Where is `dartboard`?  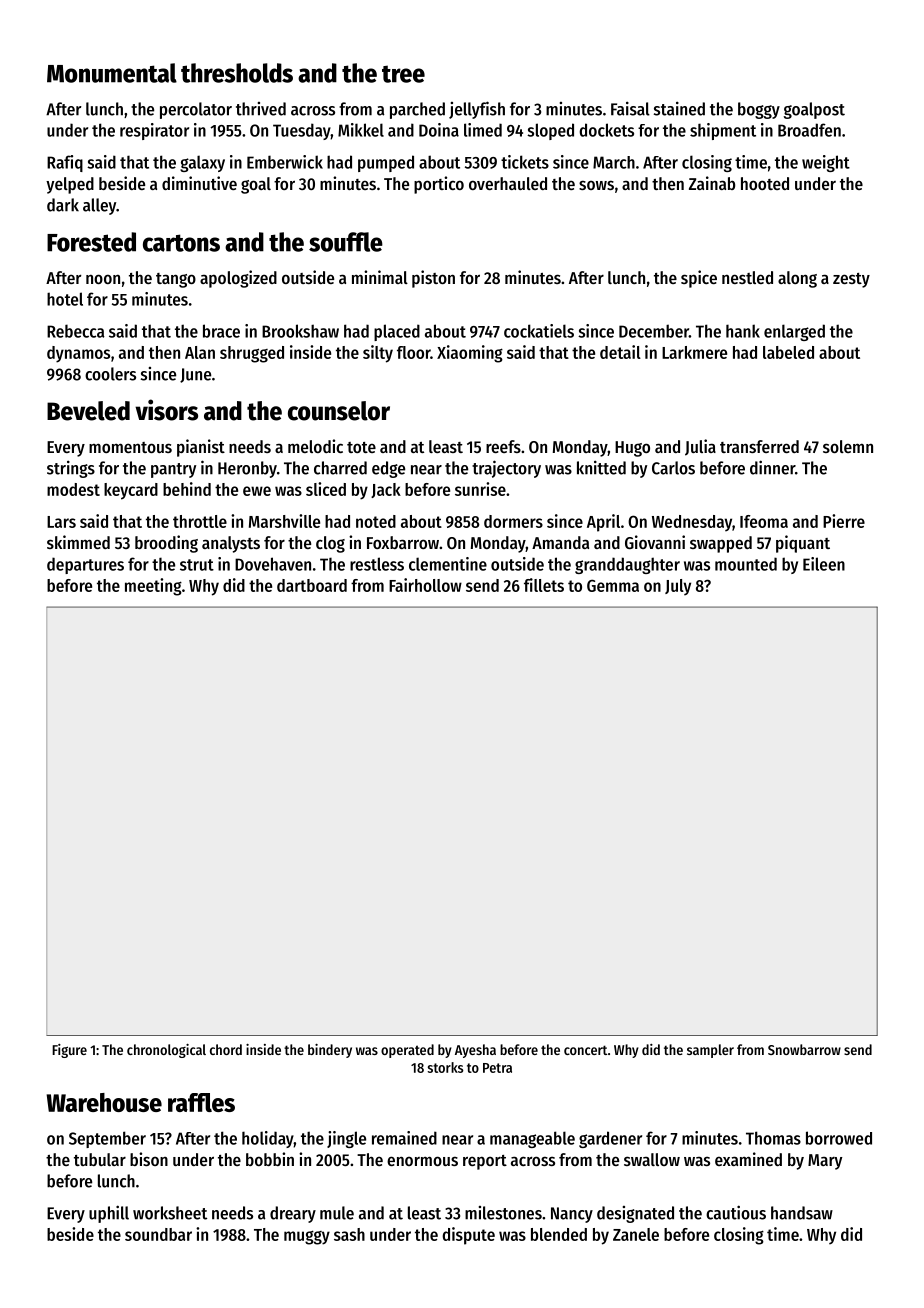
dartboard is located at coordinates (312, 585).
